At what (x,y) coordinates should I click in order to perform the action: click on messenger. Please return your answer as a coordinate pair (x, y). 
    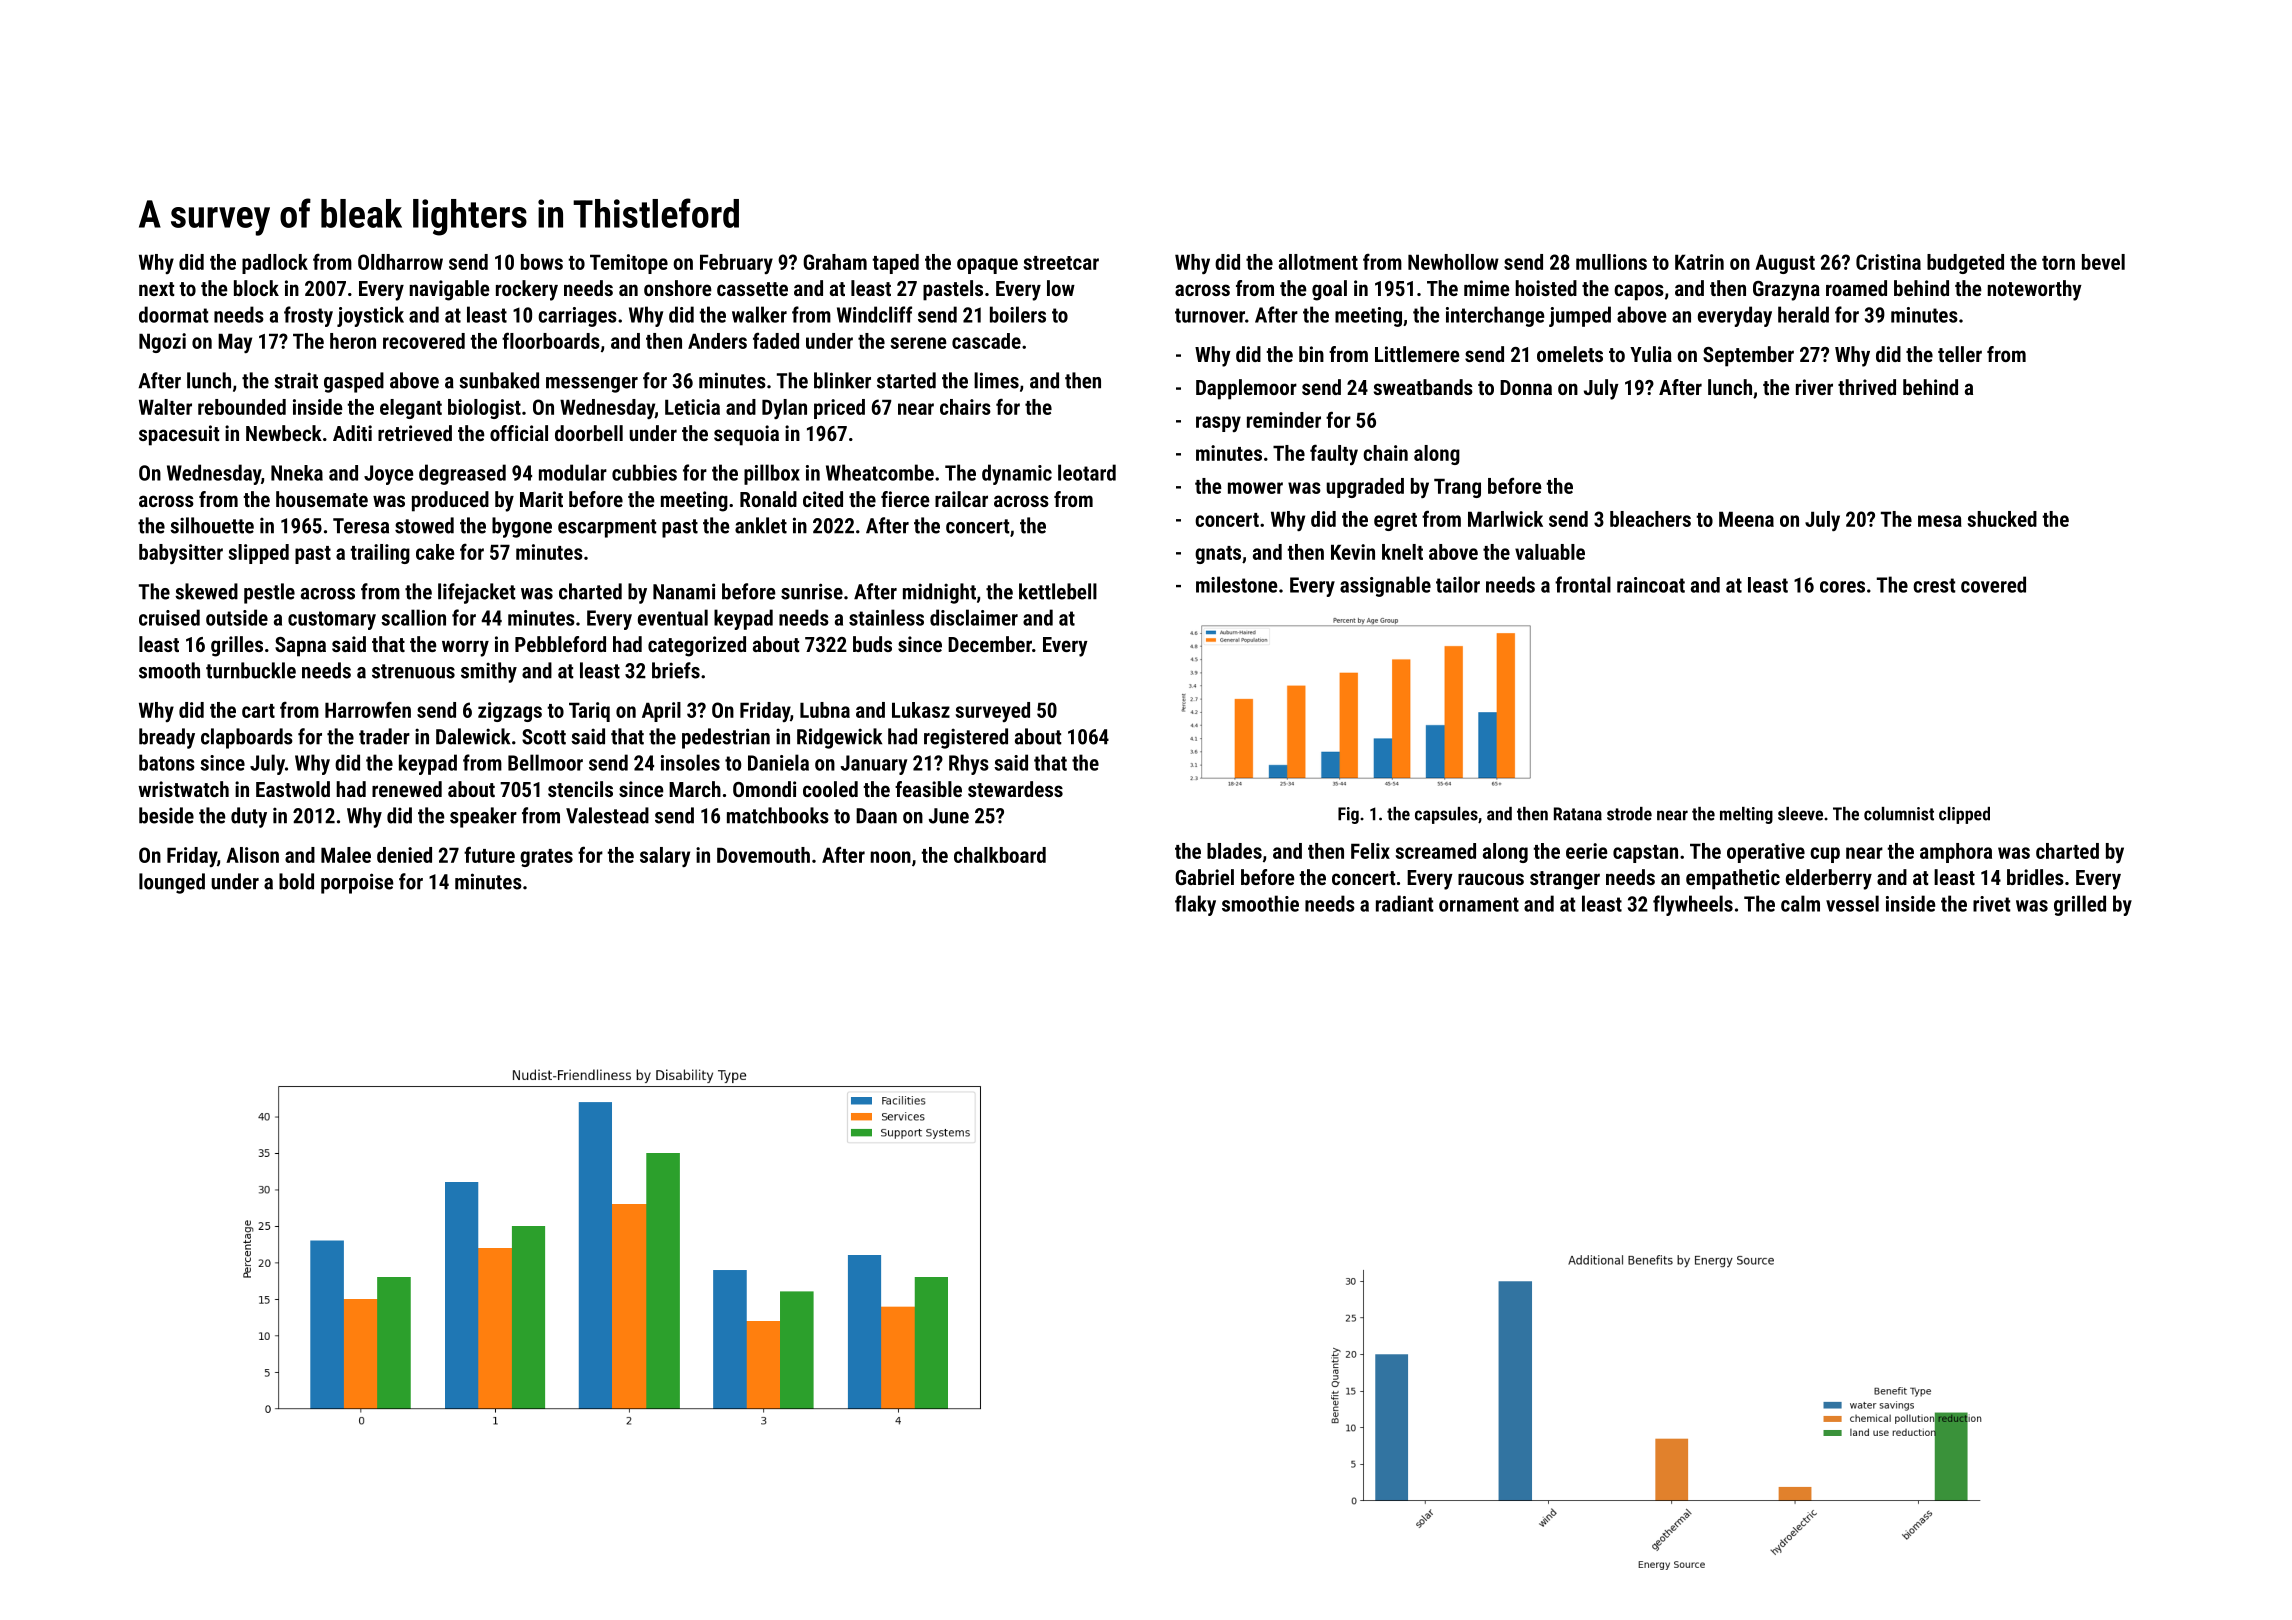
    Looking at the image, I should click on (592, 385).
